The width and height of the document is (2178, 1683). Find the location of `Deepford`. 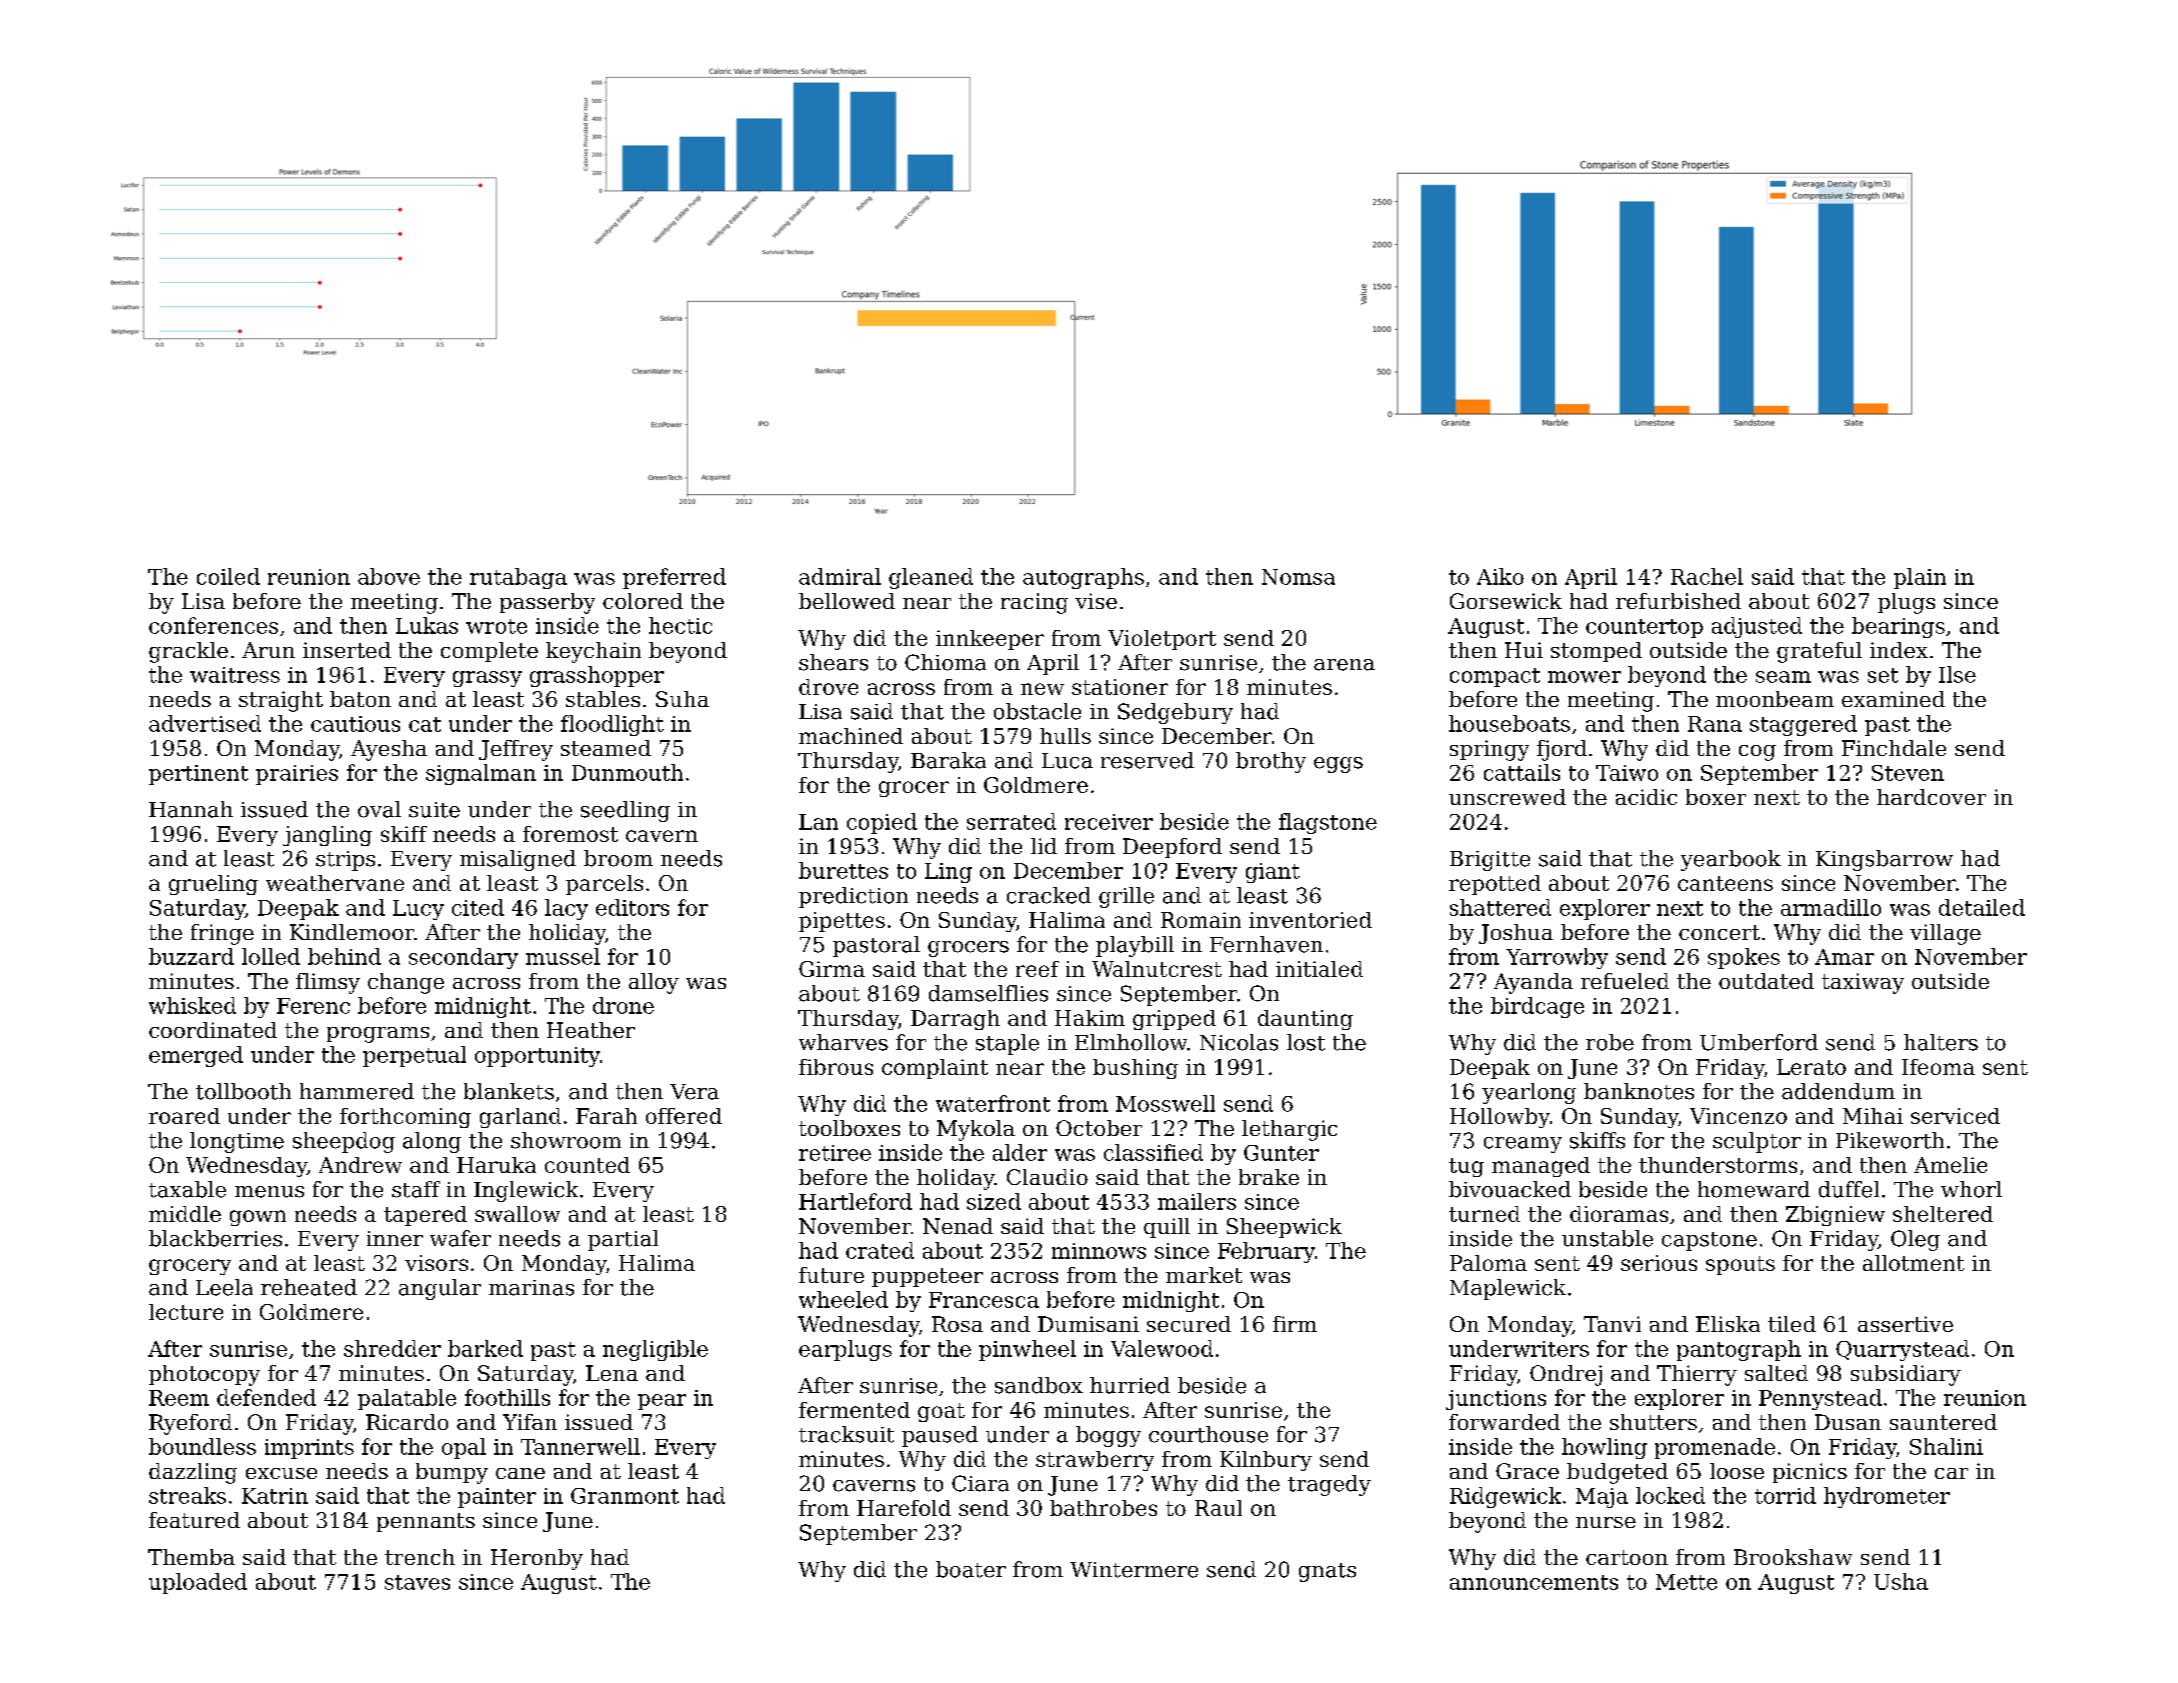

Deepford is located at coordinates (1172, 848).
